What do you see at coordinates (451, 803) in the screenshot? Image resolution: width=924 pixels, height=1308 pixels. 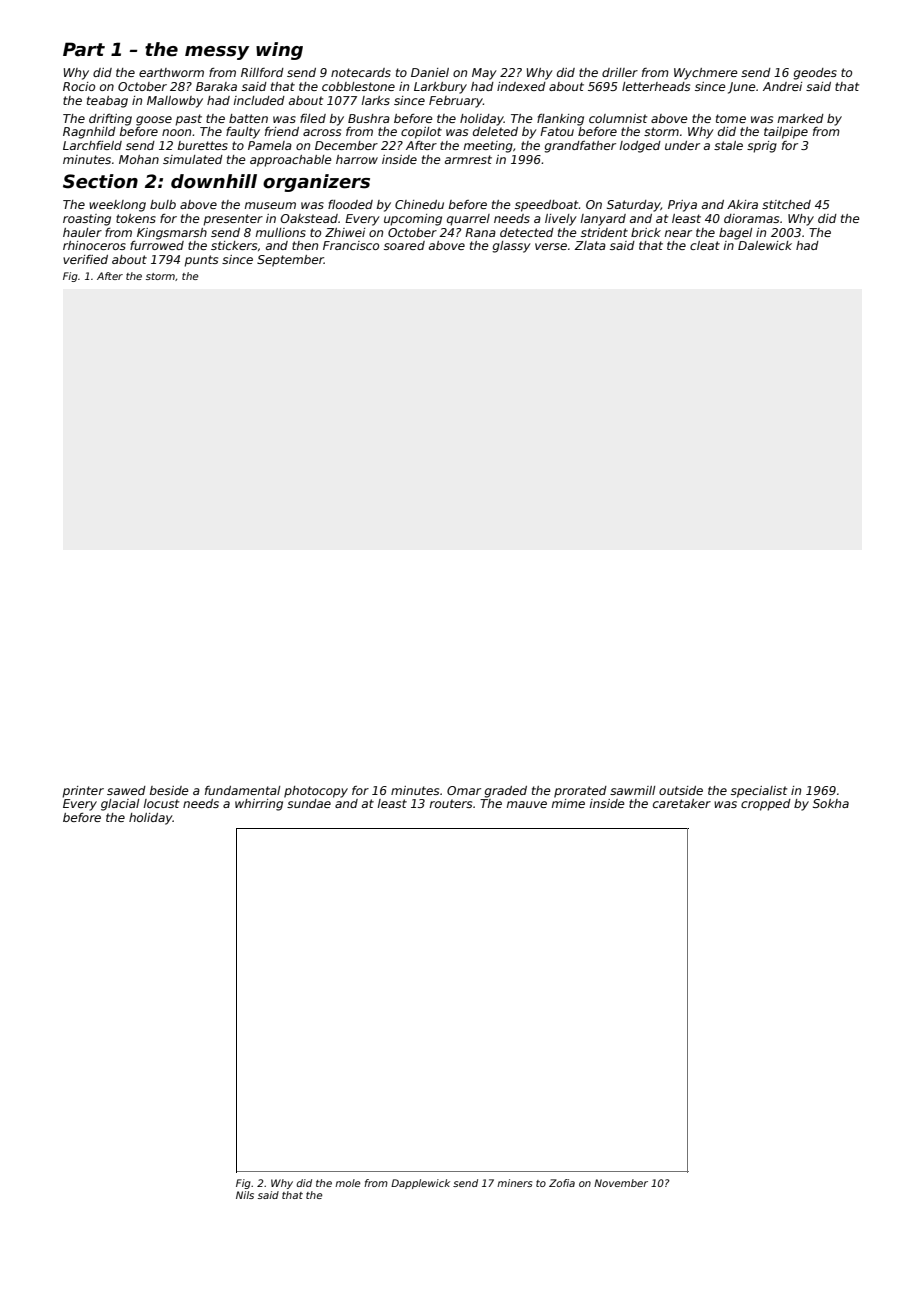 I see `routers` at bounding box center [451, 803].
